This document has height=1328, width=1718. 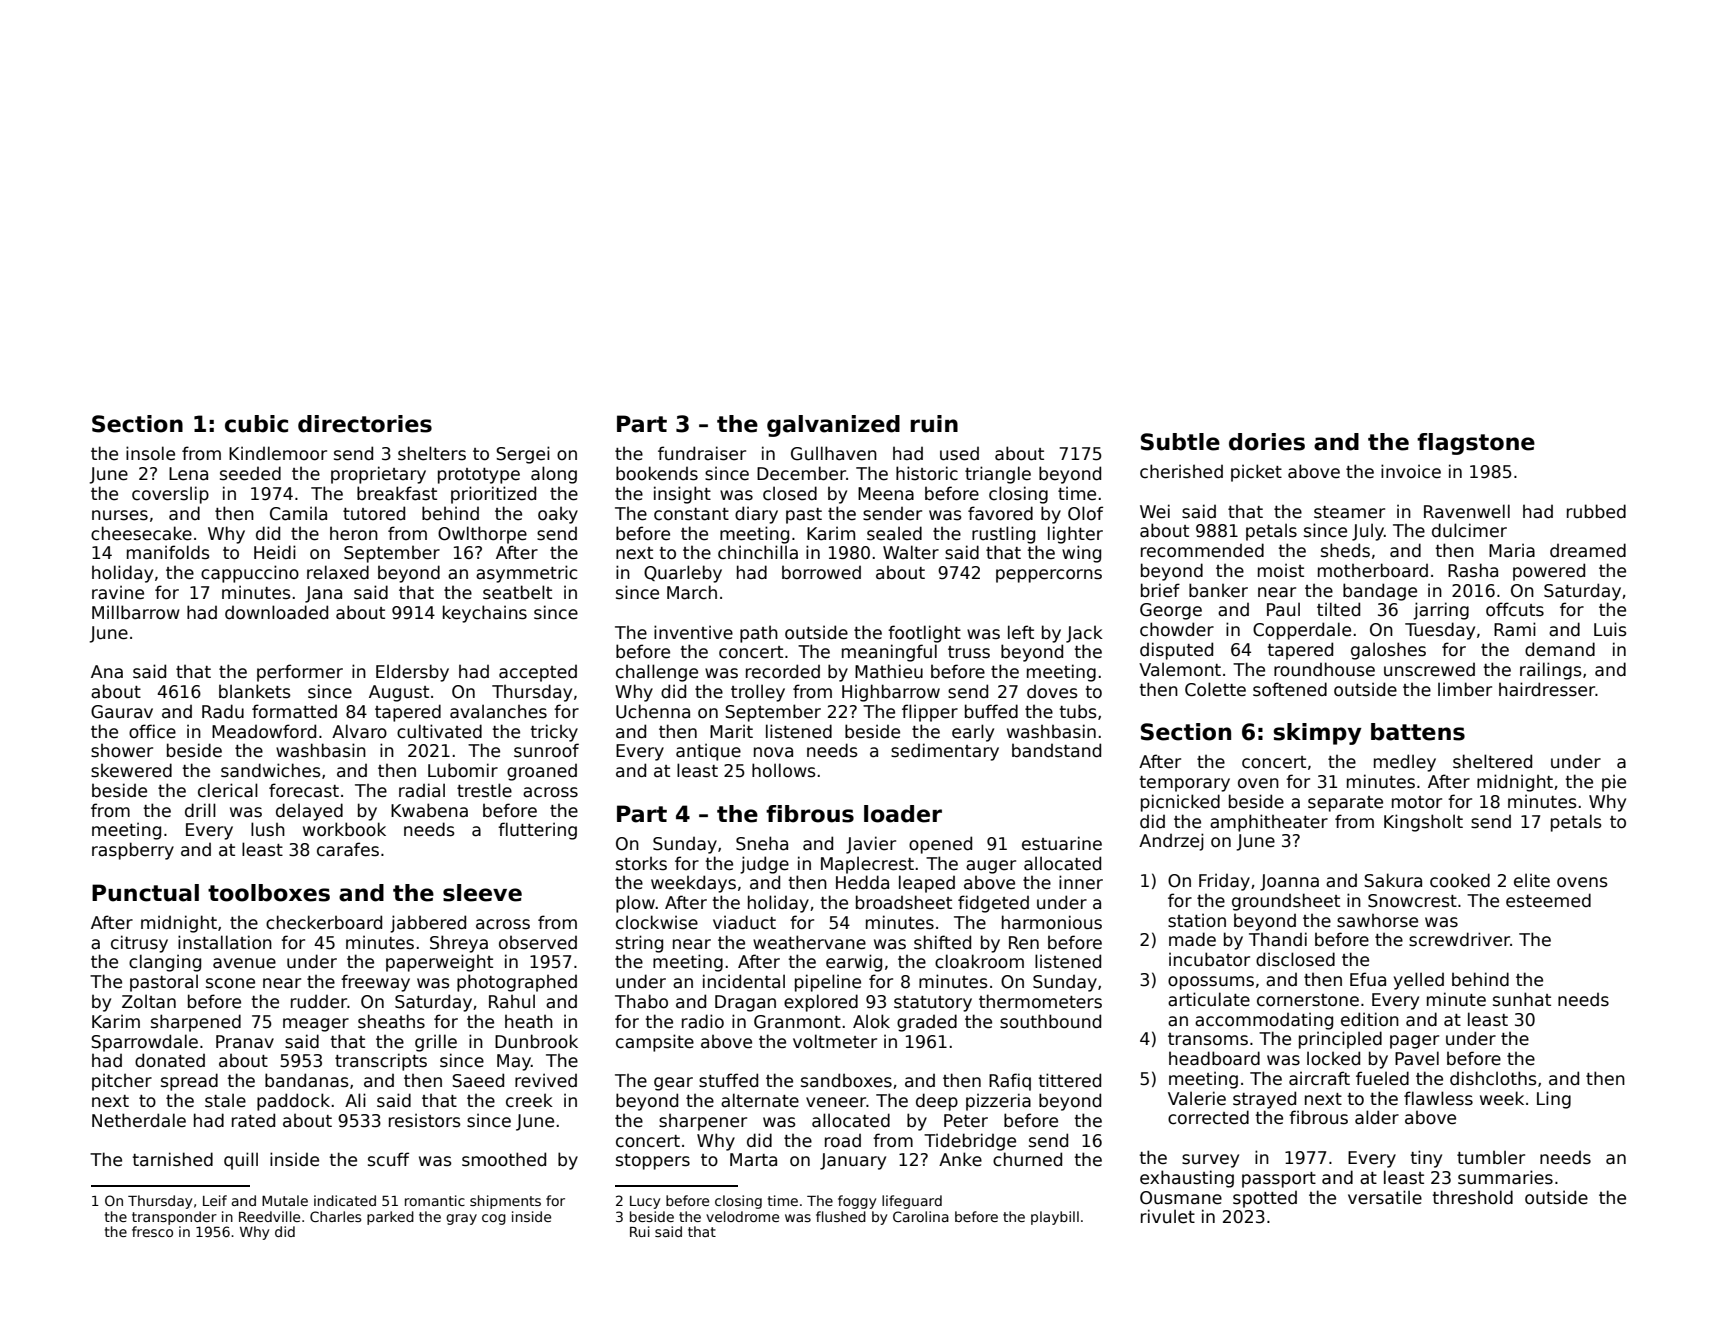 I want to click on skewered, so click(x=131, y=770).
